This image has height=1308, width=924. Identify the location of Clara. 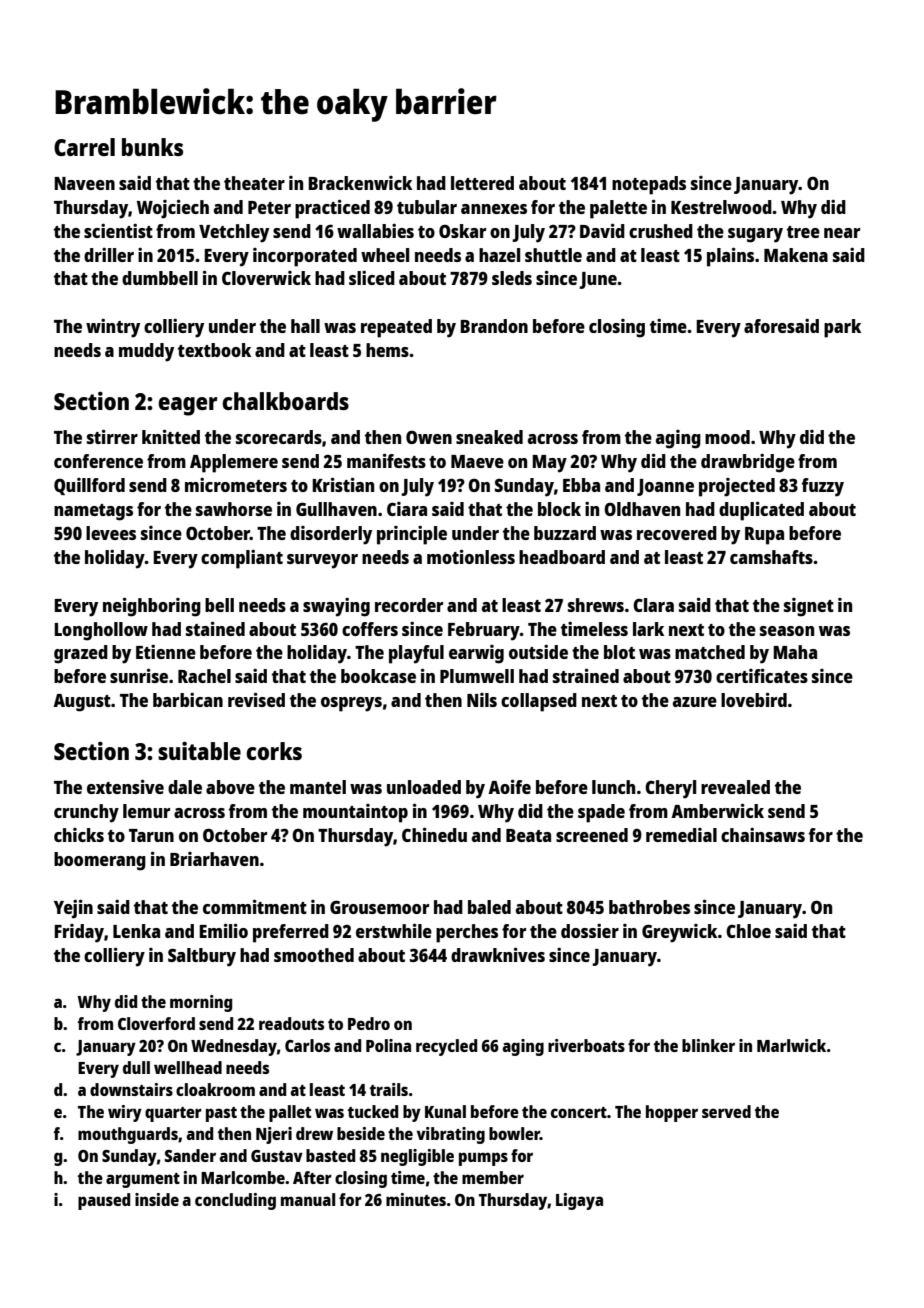
(653, 605).
